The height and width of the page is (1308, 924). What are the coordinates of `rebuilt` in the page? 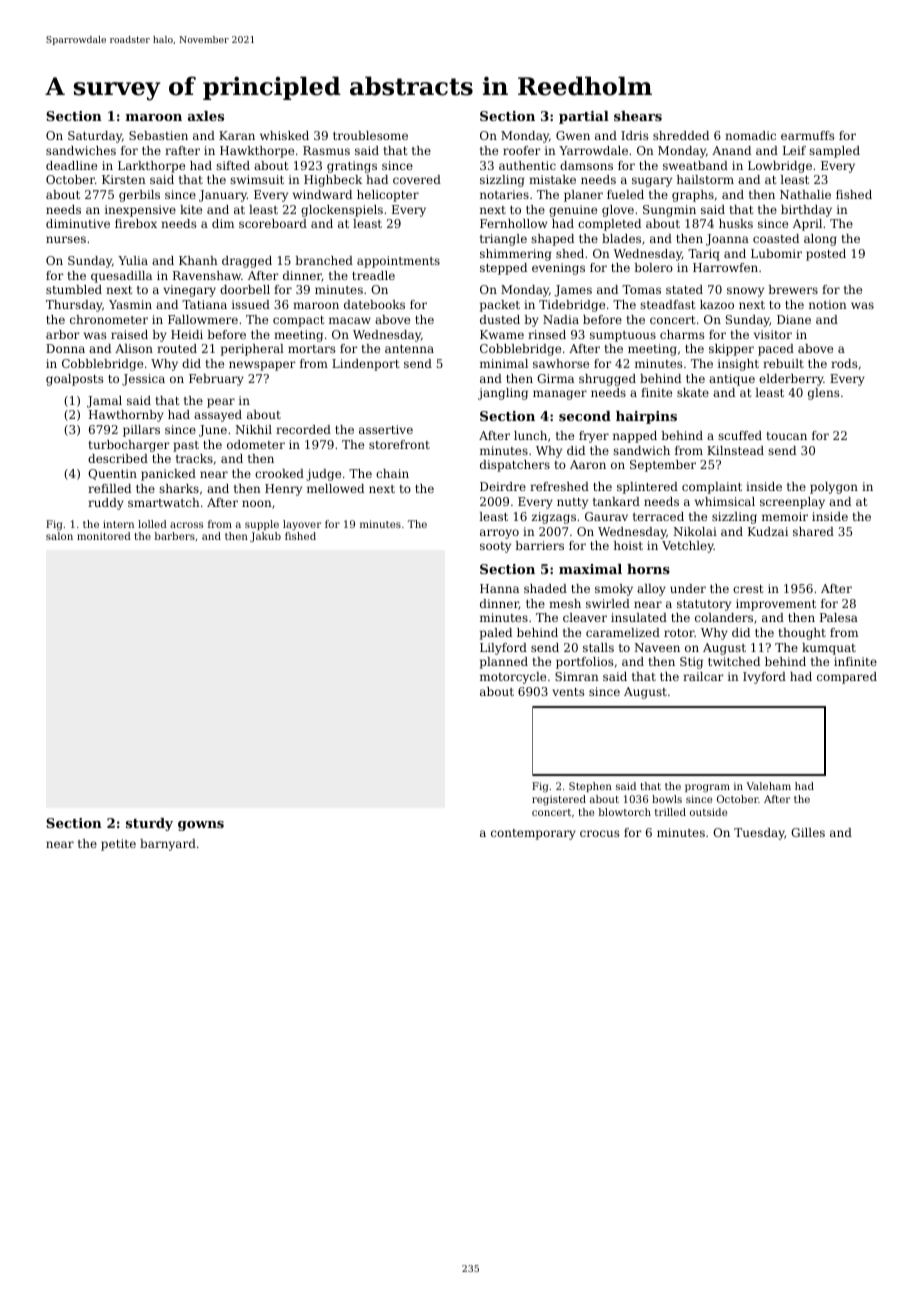 It's located at (783, 363).
